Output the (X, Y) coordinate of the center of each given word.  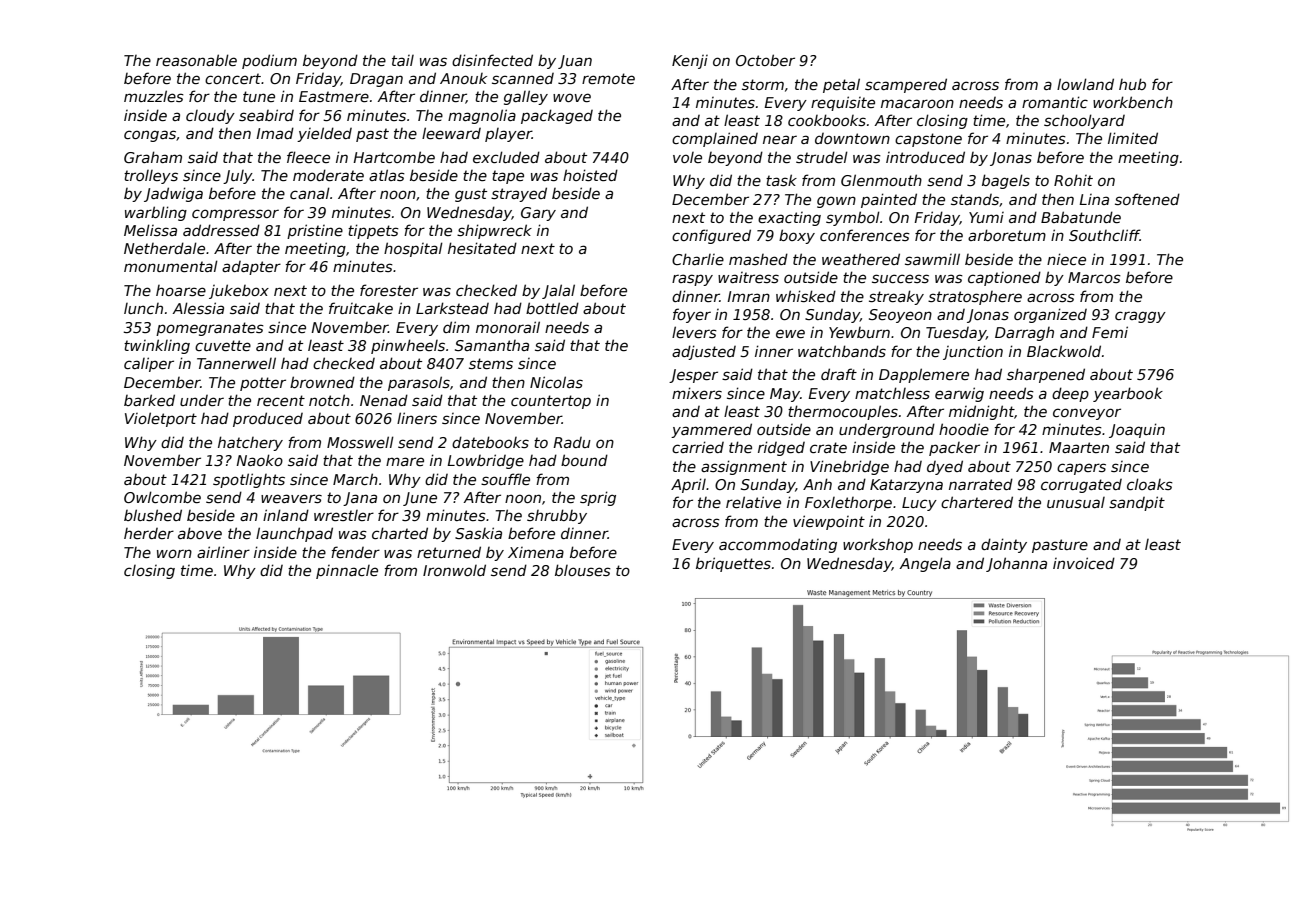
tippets (373, 231)
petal (841, 85)
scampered (906, 85)
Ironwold (454, 570)
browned (322, 382)
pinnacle (347, 572)
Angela (925, 564)
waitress (748, 277)
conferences (865, 235)
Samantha (492, 345)
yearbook (1128, 394)
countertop (551, 402)
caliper (149, 364)
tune (259, 96)
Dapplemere (924, 375)
